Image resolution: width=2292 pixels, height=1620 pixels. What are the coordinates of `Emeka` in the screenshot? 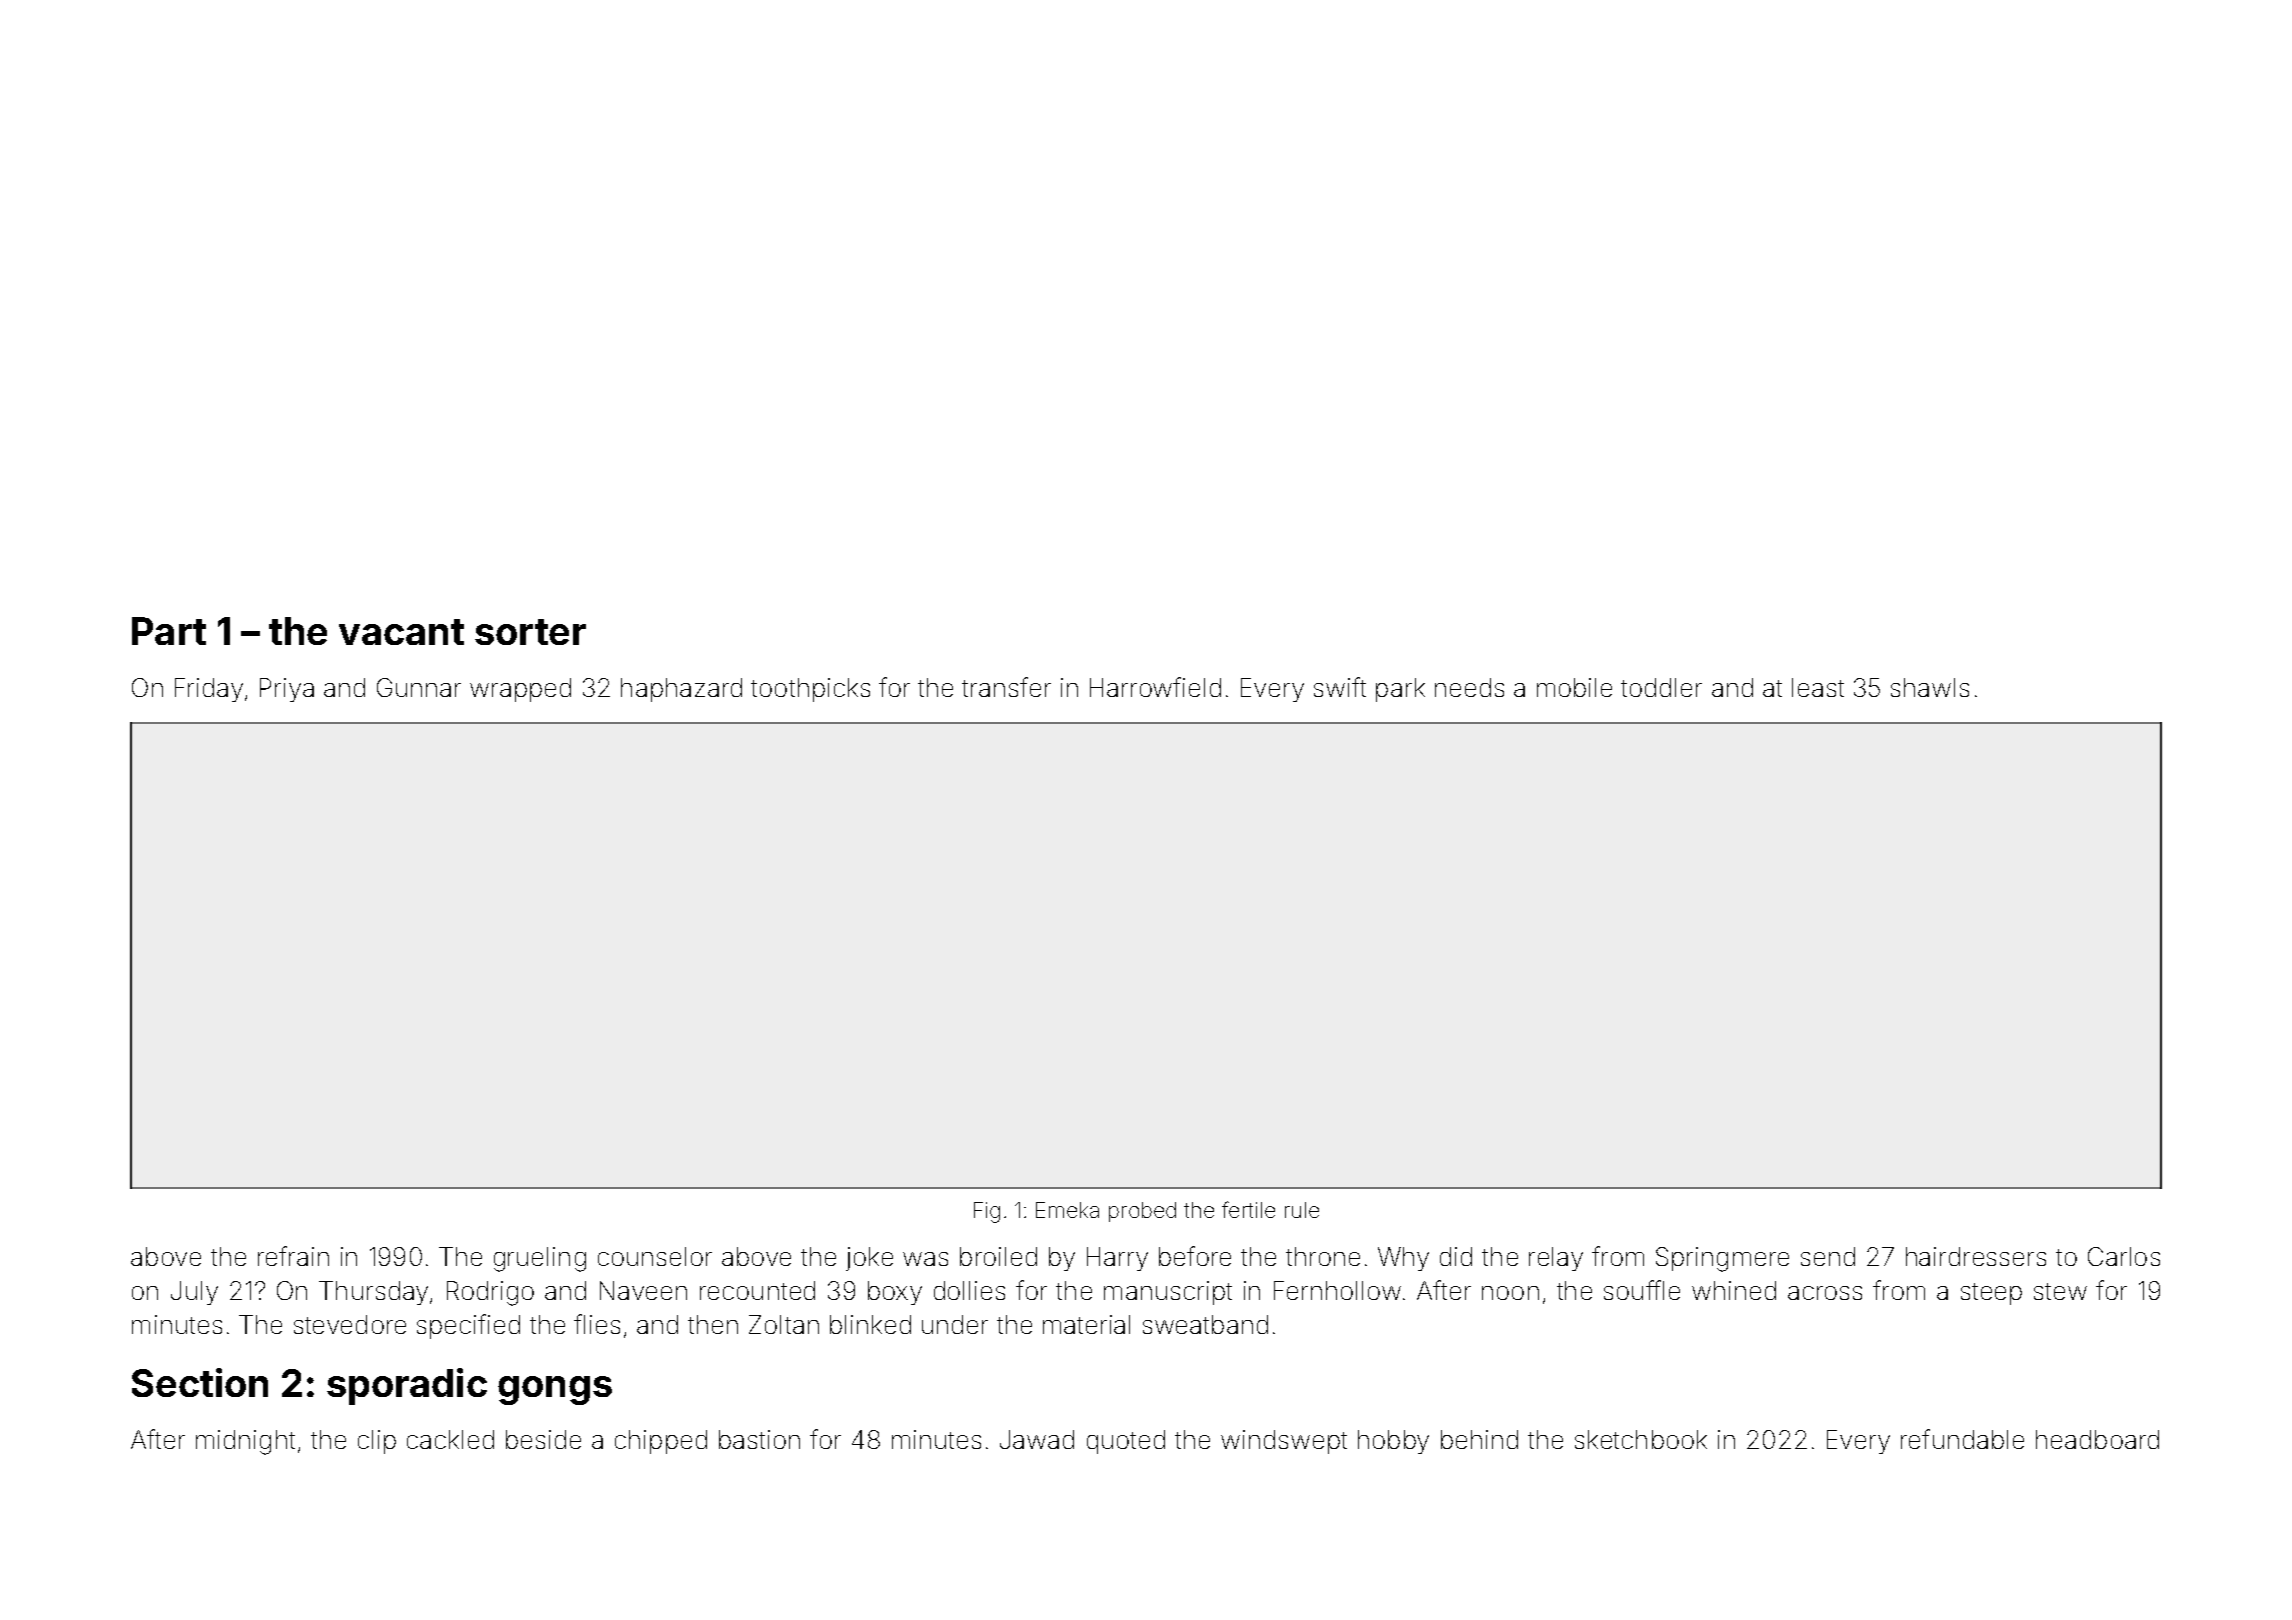 It's located at (1067, 1210).
